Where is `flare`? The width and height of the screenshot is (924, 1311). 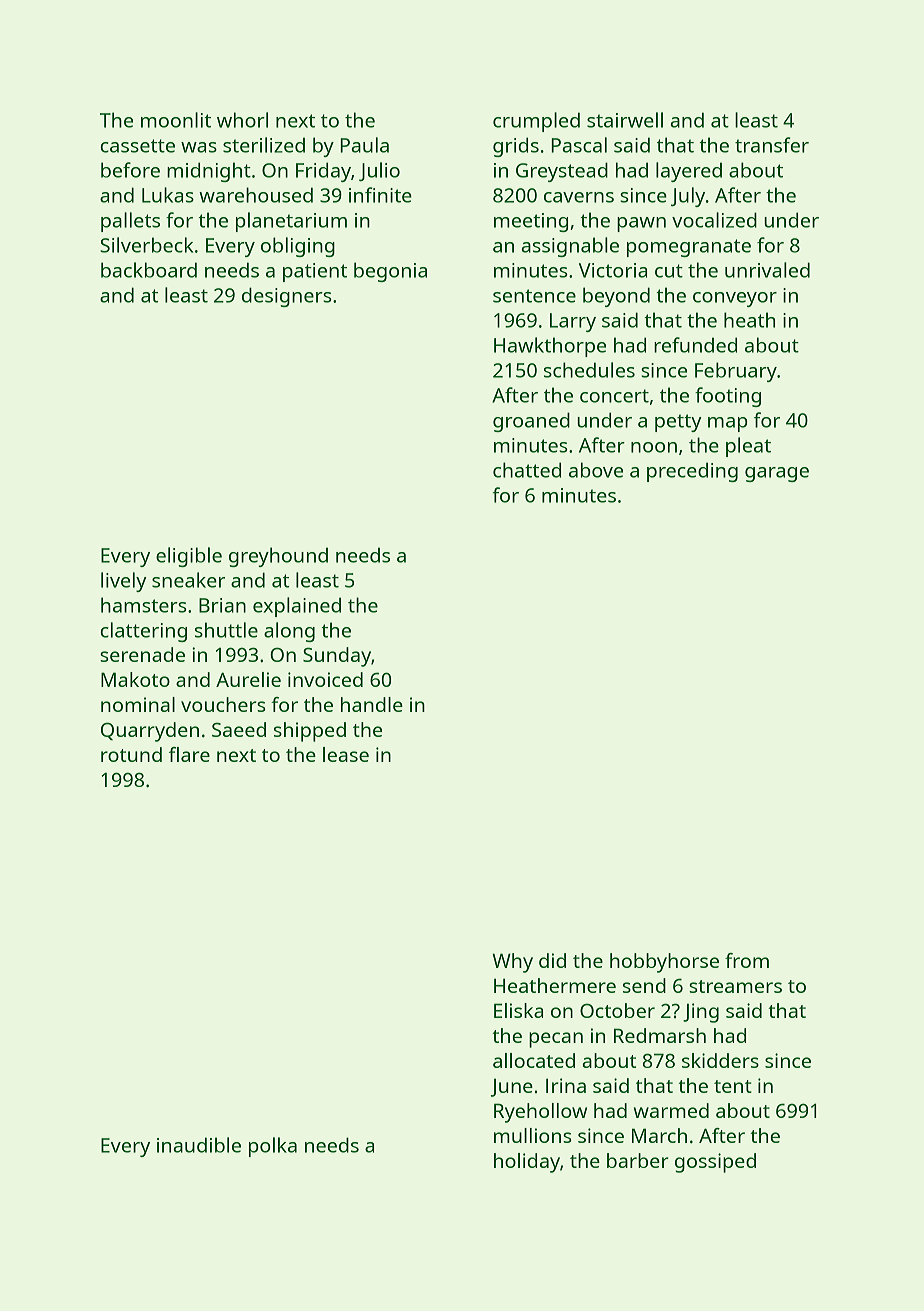 flare is located at coordinates (189, 754).
